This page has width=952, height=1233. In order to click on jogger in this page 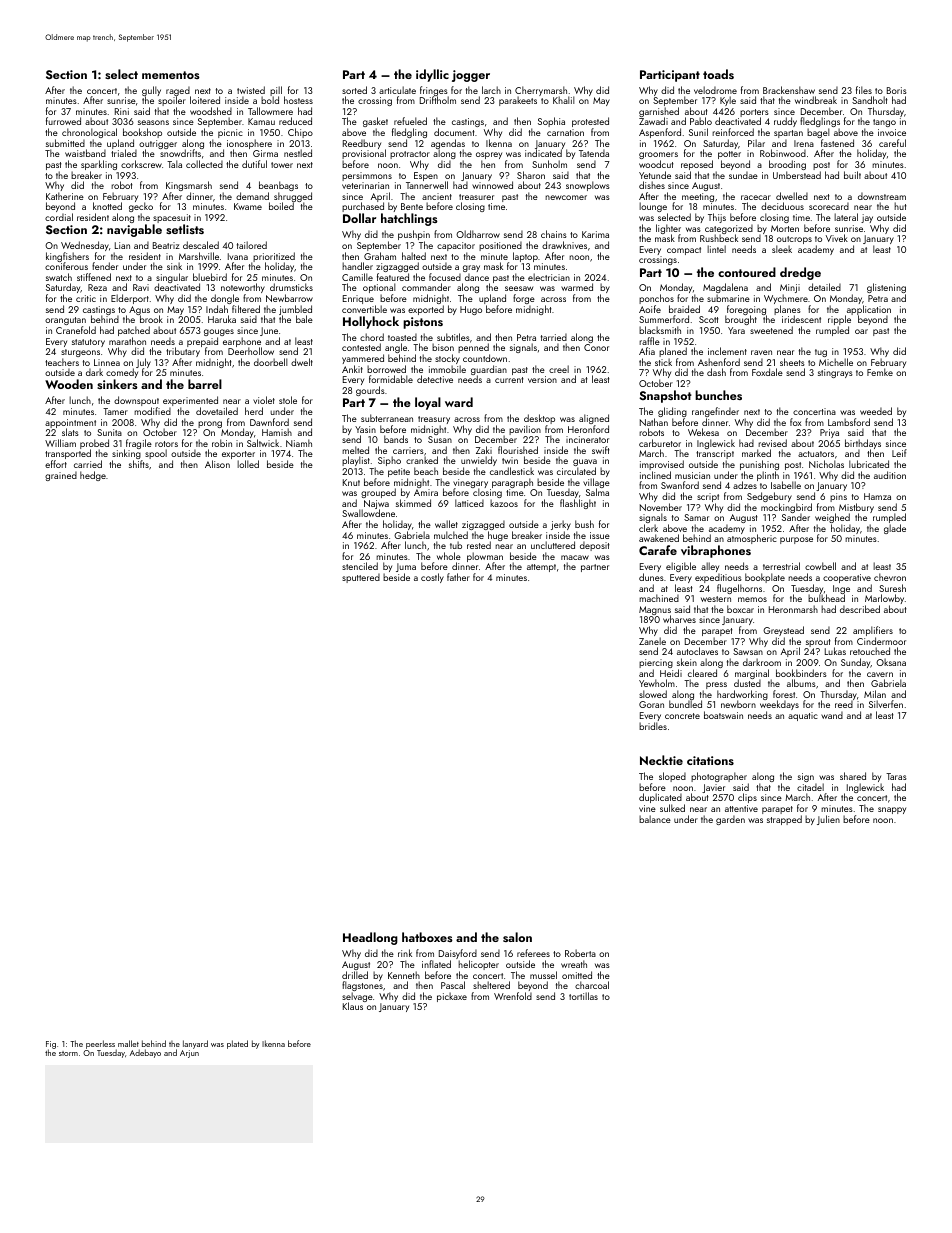, I will do `click(471, 76)`.
